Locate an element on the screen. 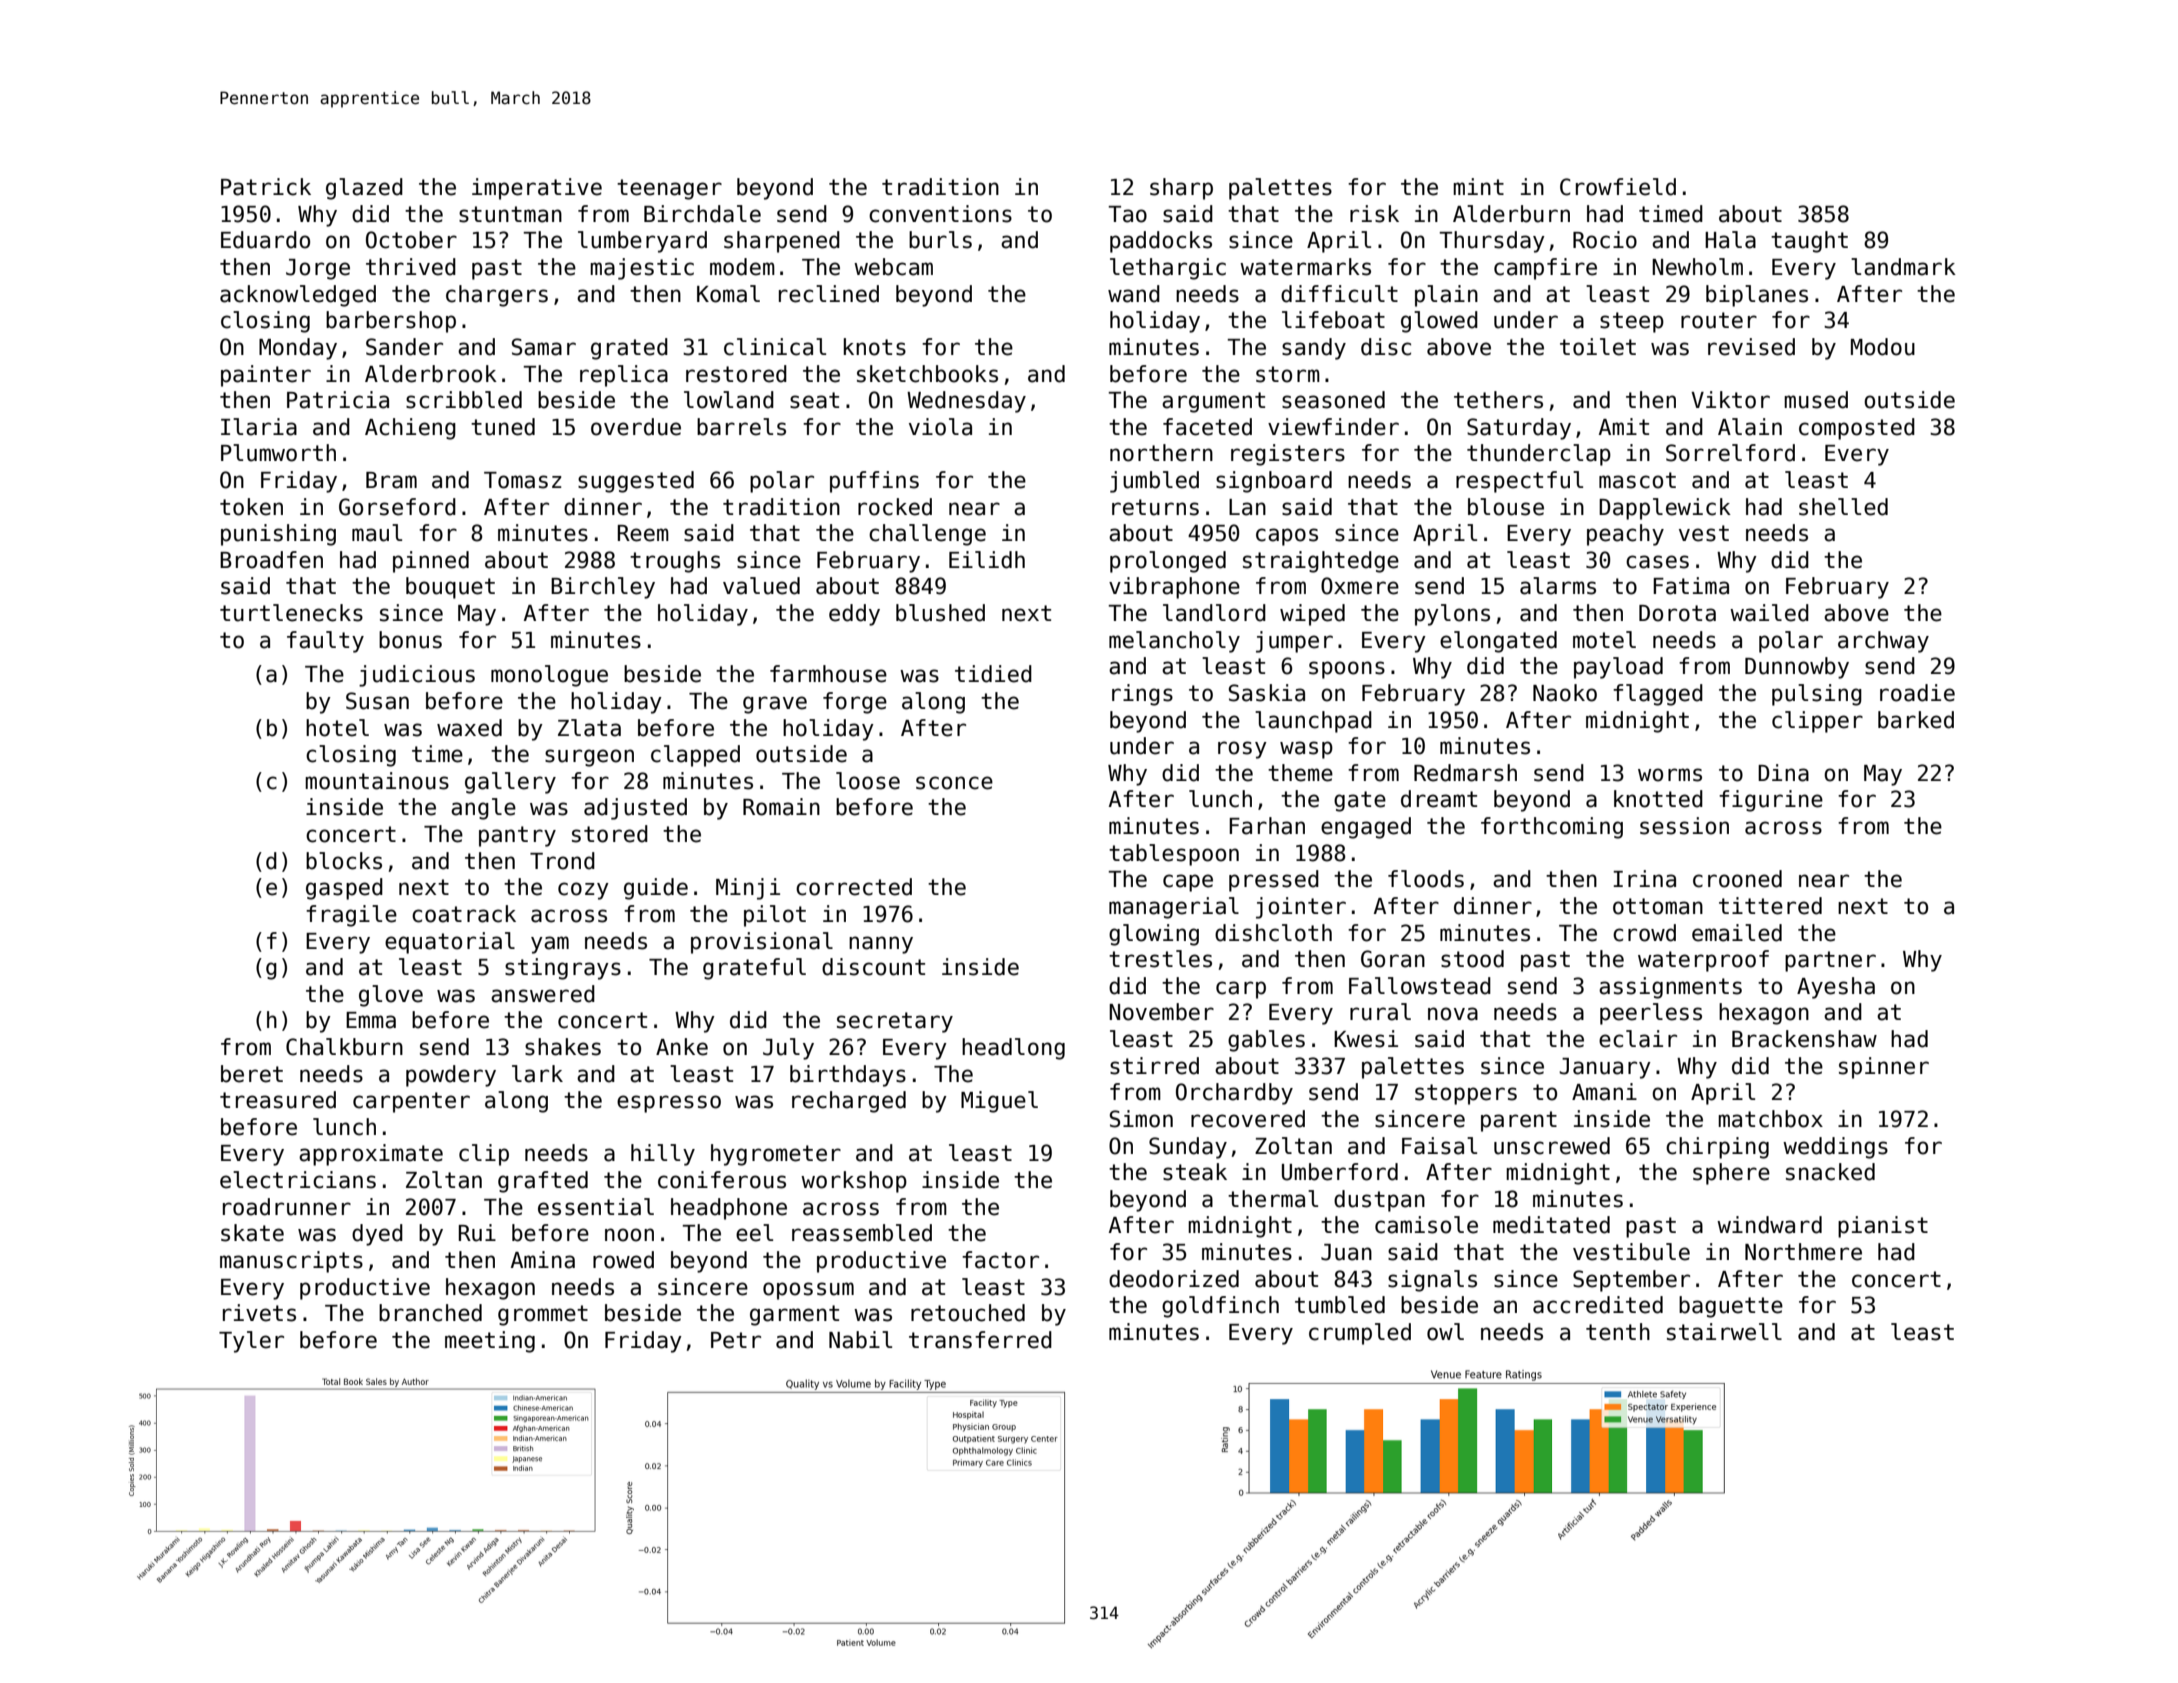 The width and height of the screenshot is (2178, 1683). corrected is located at coordinates (854, 887).
